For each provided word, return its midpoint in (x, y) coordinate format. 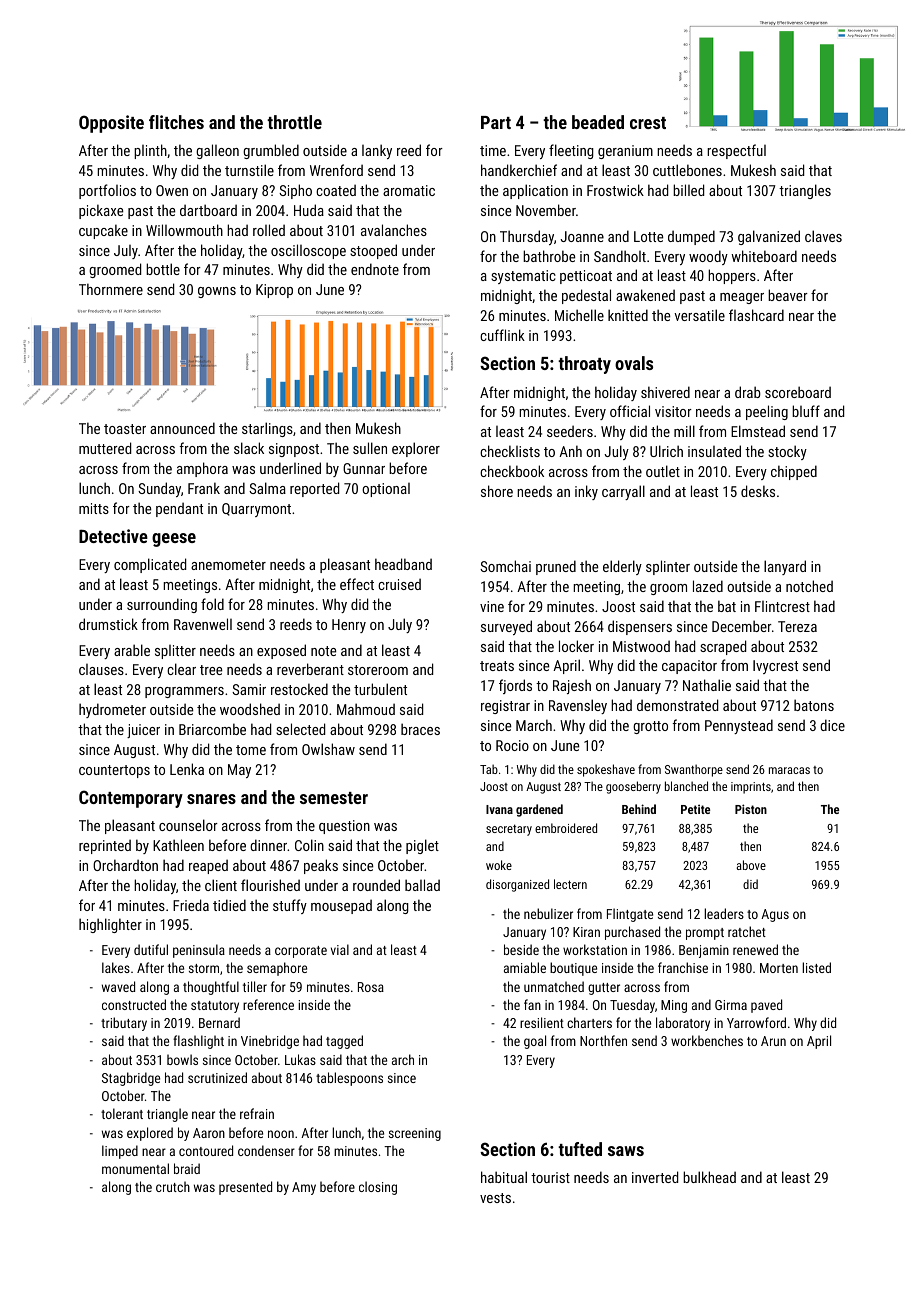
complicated (150, 565)
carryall (623, 492)
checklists (510, 451)
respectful (736, 151)
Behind (639, 809)
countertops (114, 771)
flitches (176, 122)
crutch (173, 1186)
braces (420, 729)
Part (496, 122)
